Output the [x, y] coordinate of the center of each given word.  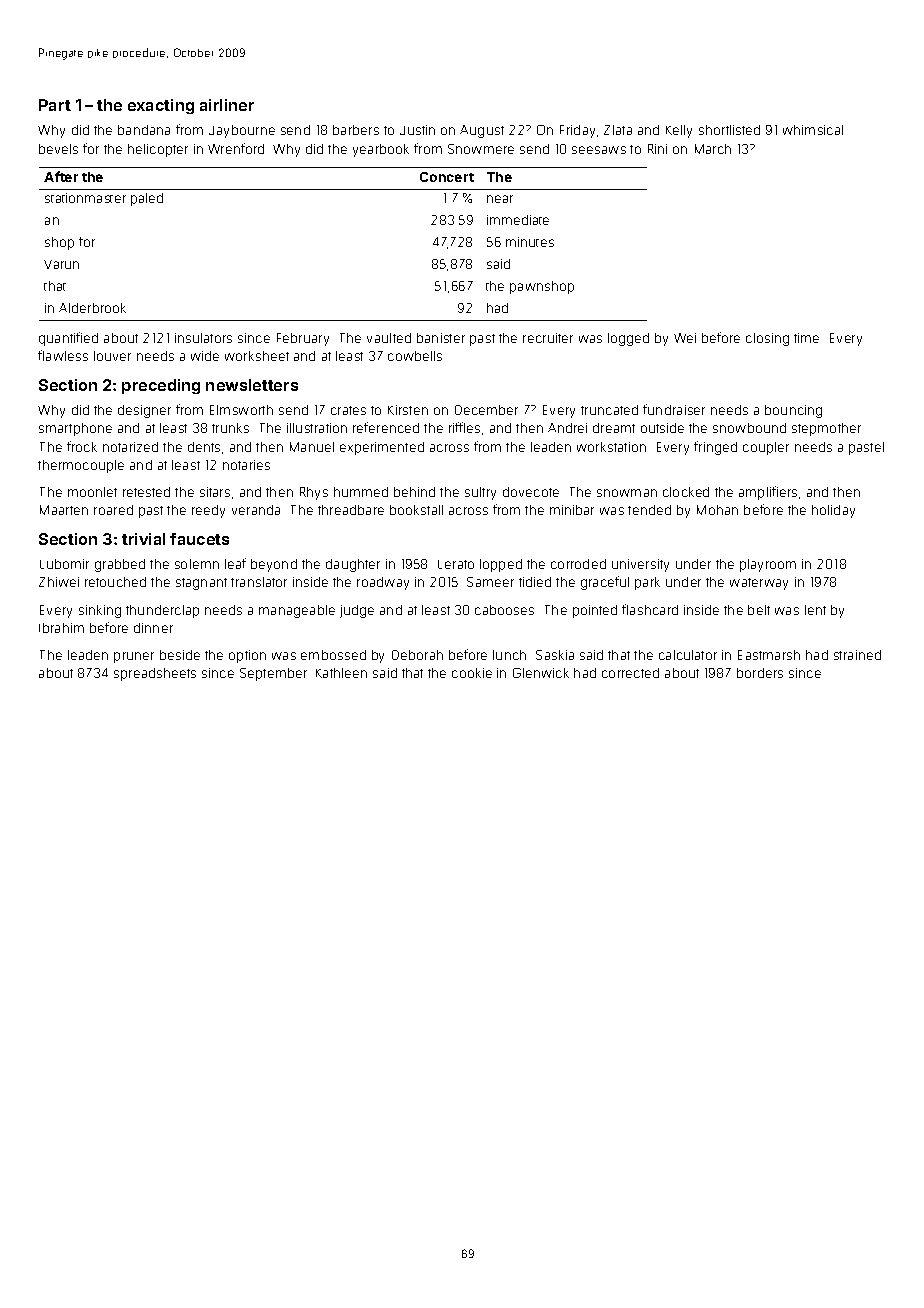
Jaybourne [242, 131]
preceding [161, 386]
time [806, 338]
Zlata [618, 130]
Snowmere [481, 149]
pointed [595, 611]
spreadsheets [155, 674]
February [303, 339]
